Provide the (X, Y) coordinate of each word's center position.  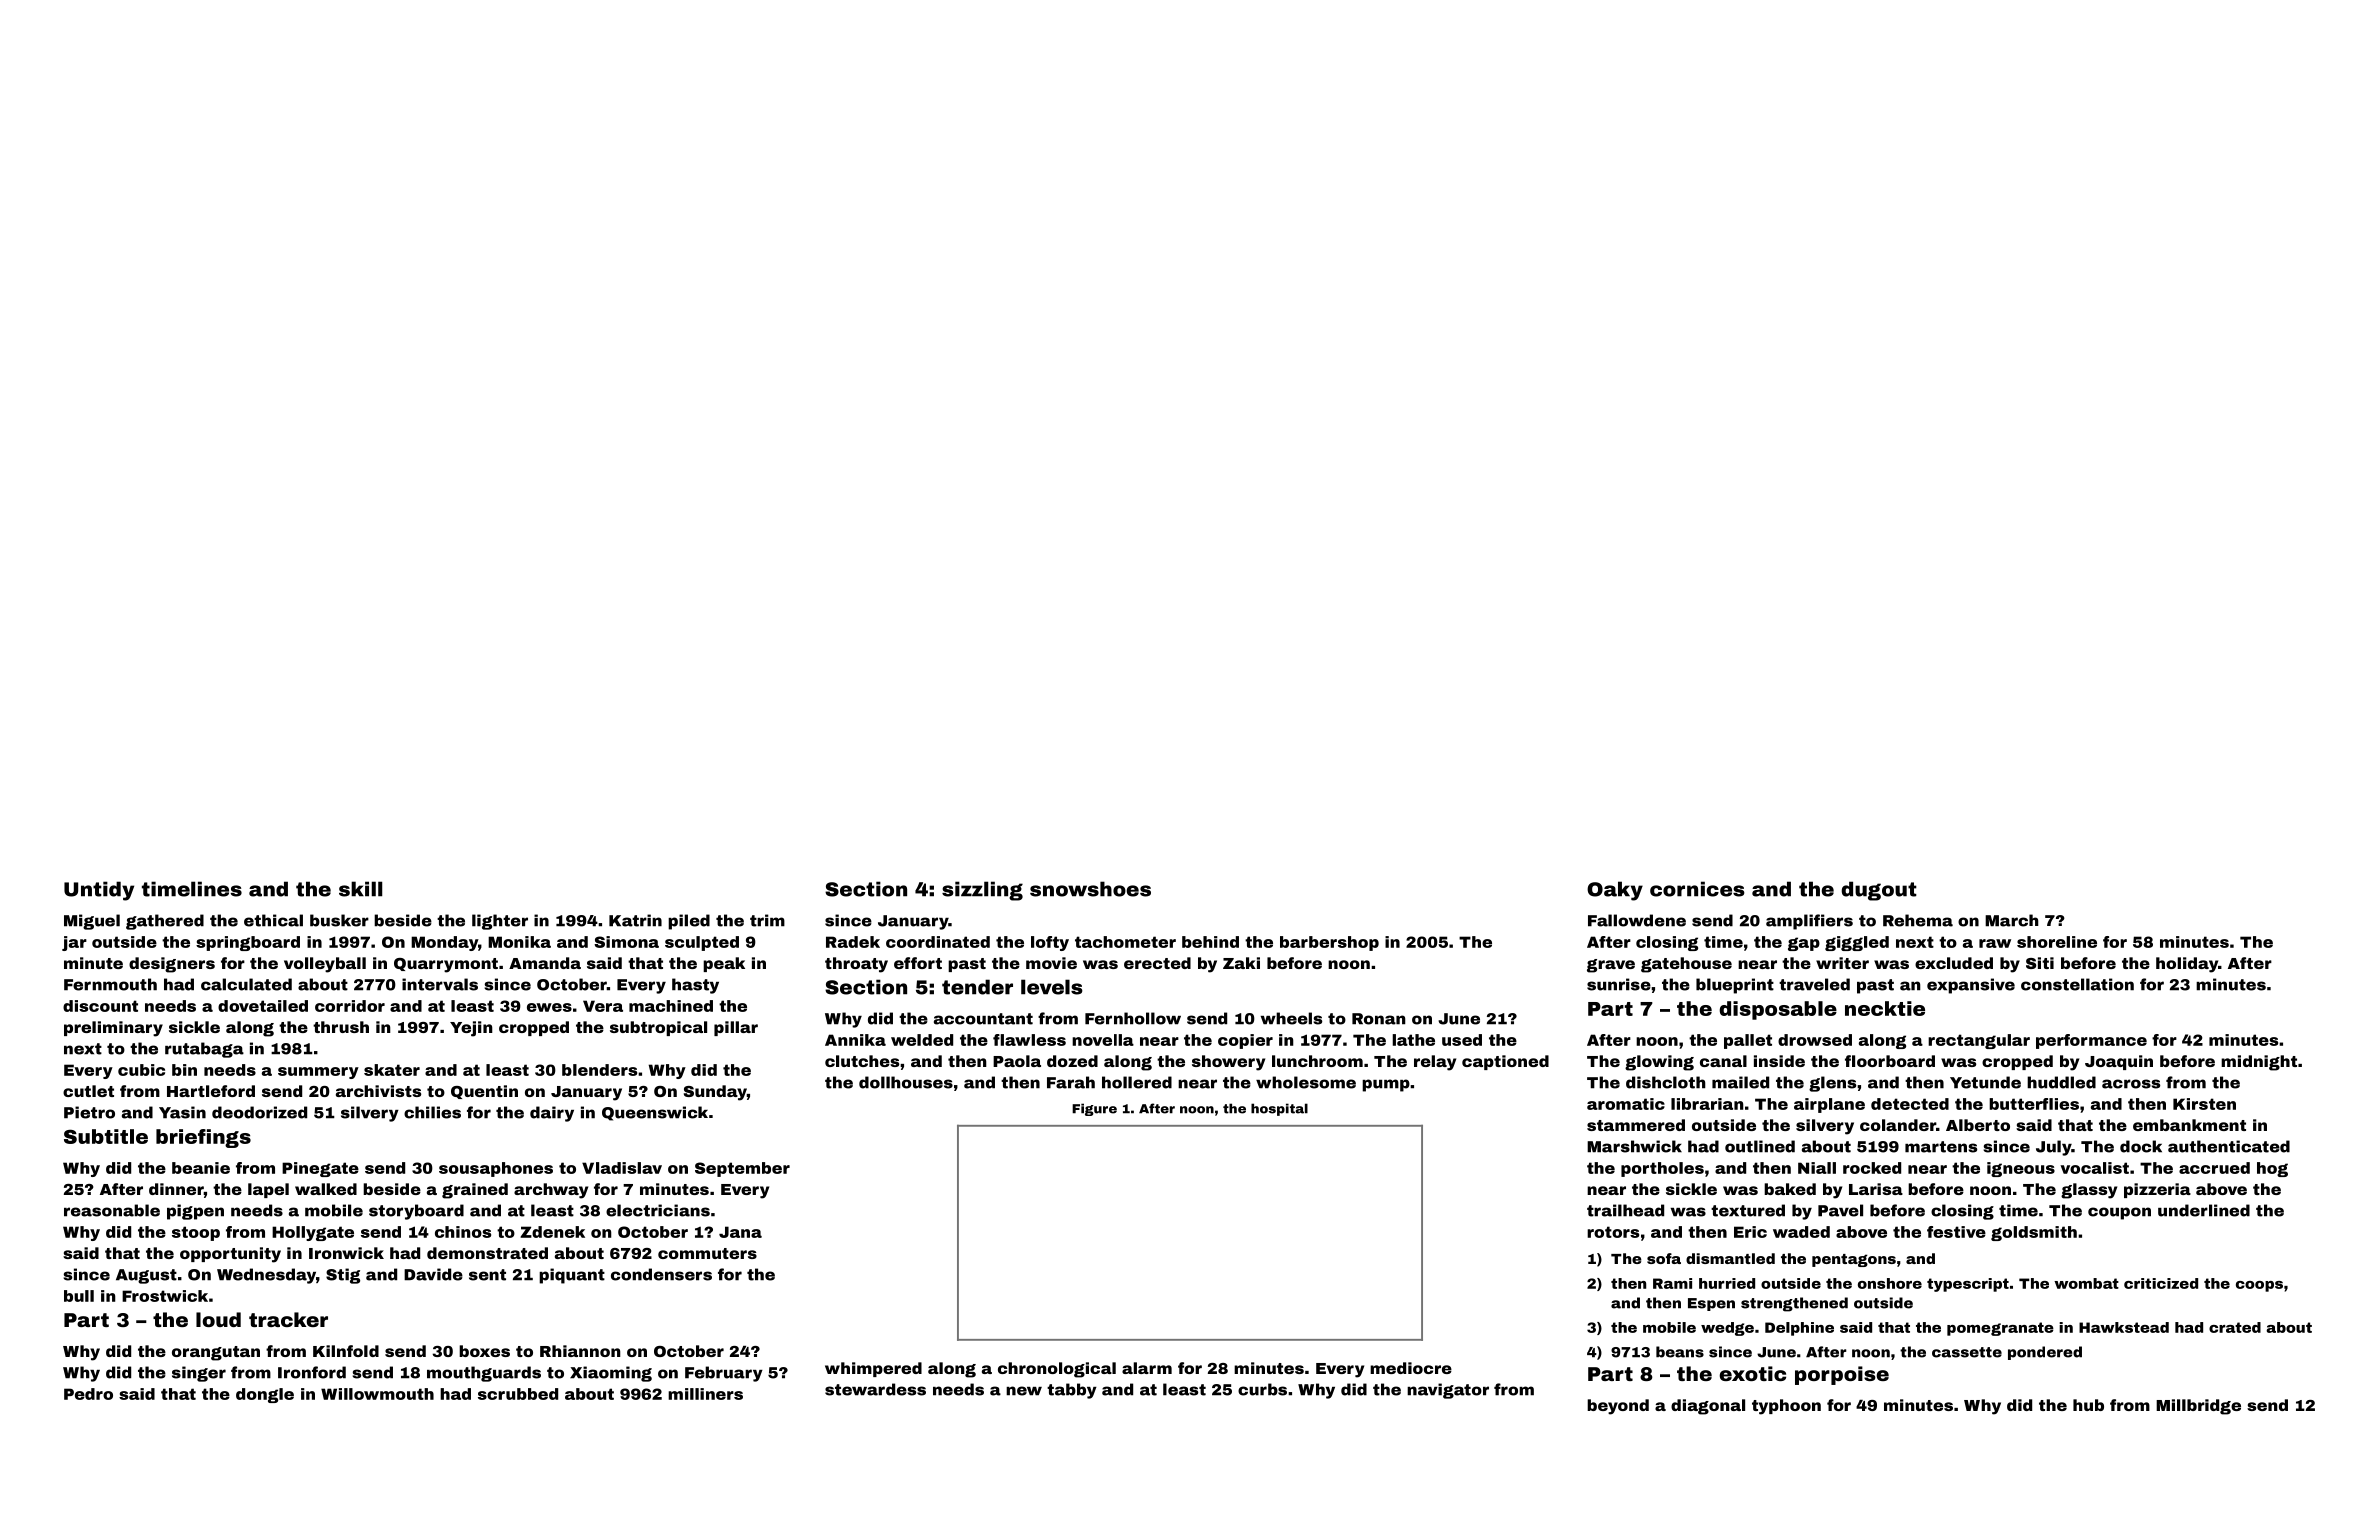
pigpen (195, 1212)
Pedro (88, 1394)
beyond (1618, 1407)
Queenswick (655, 1113)
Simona (626, 942)
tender (977, 987)
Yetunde (1985, 1082)
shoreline (2057, 942)
